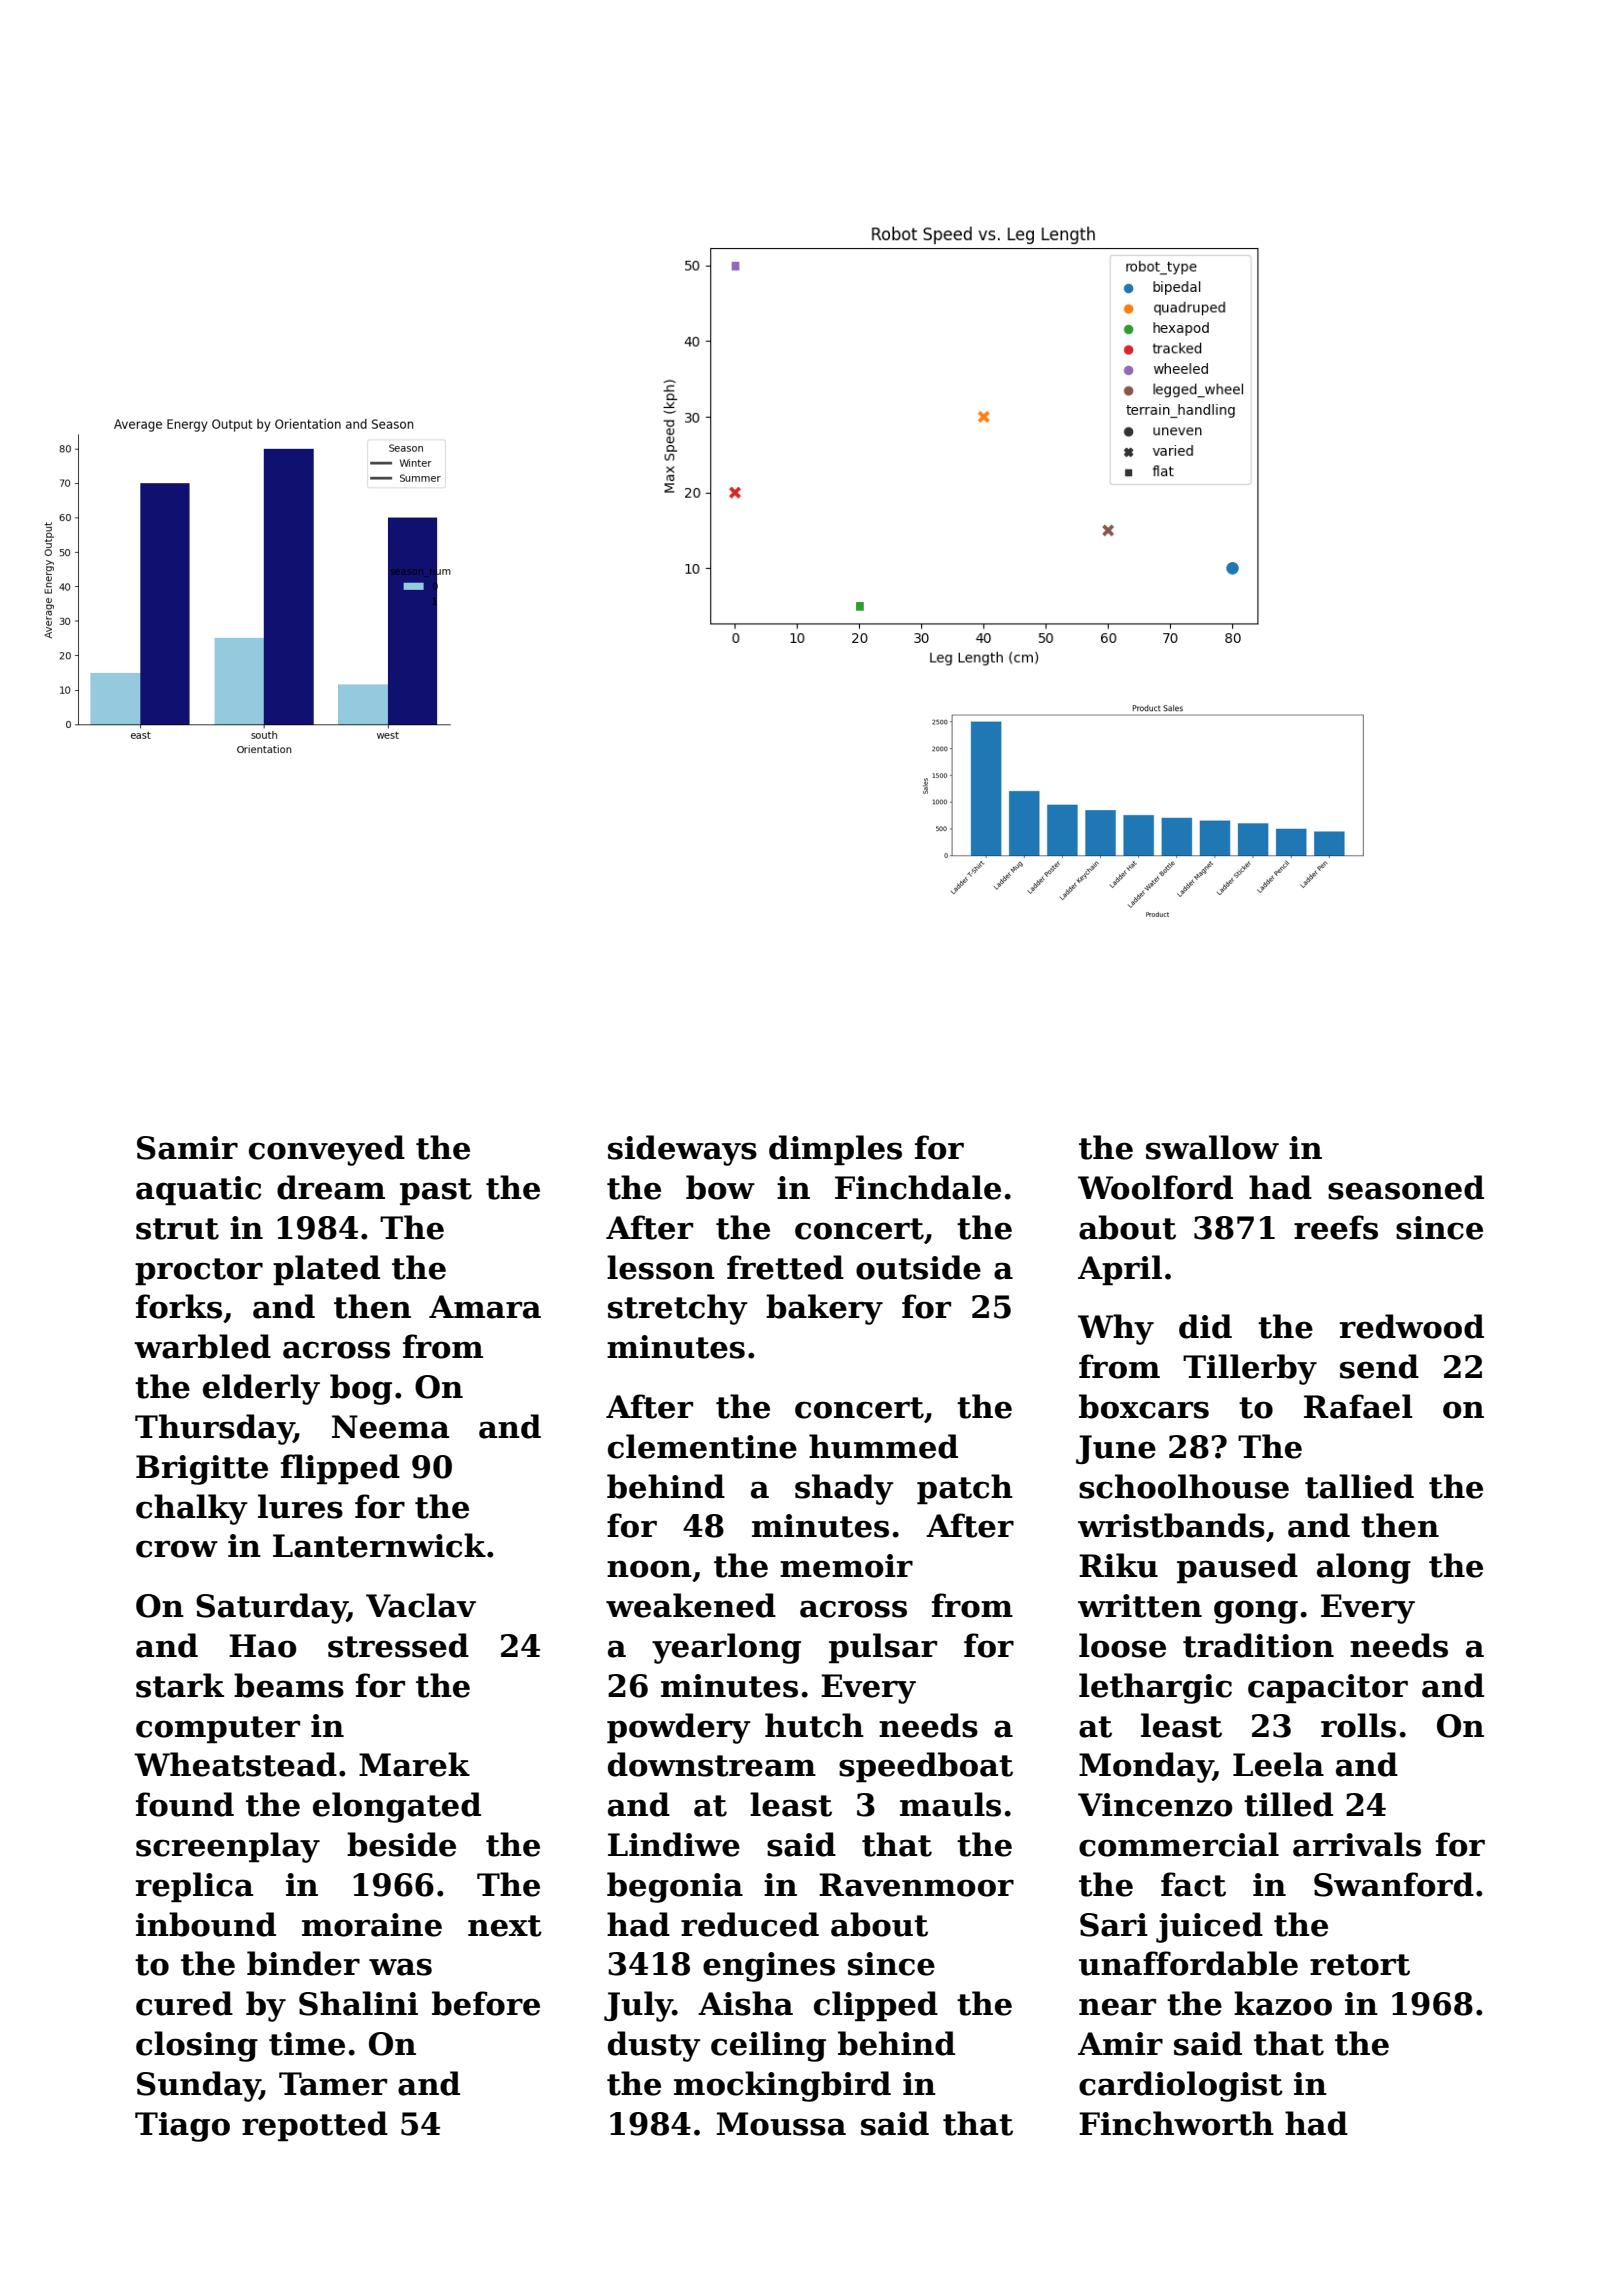 The width and height of the screenshot is (1620, 2292). What do you see at coordinates (177, 1229) in the screenshot?
I see `strut` at bounding box center [177, 1229].
